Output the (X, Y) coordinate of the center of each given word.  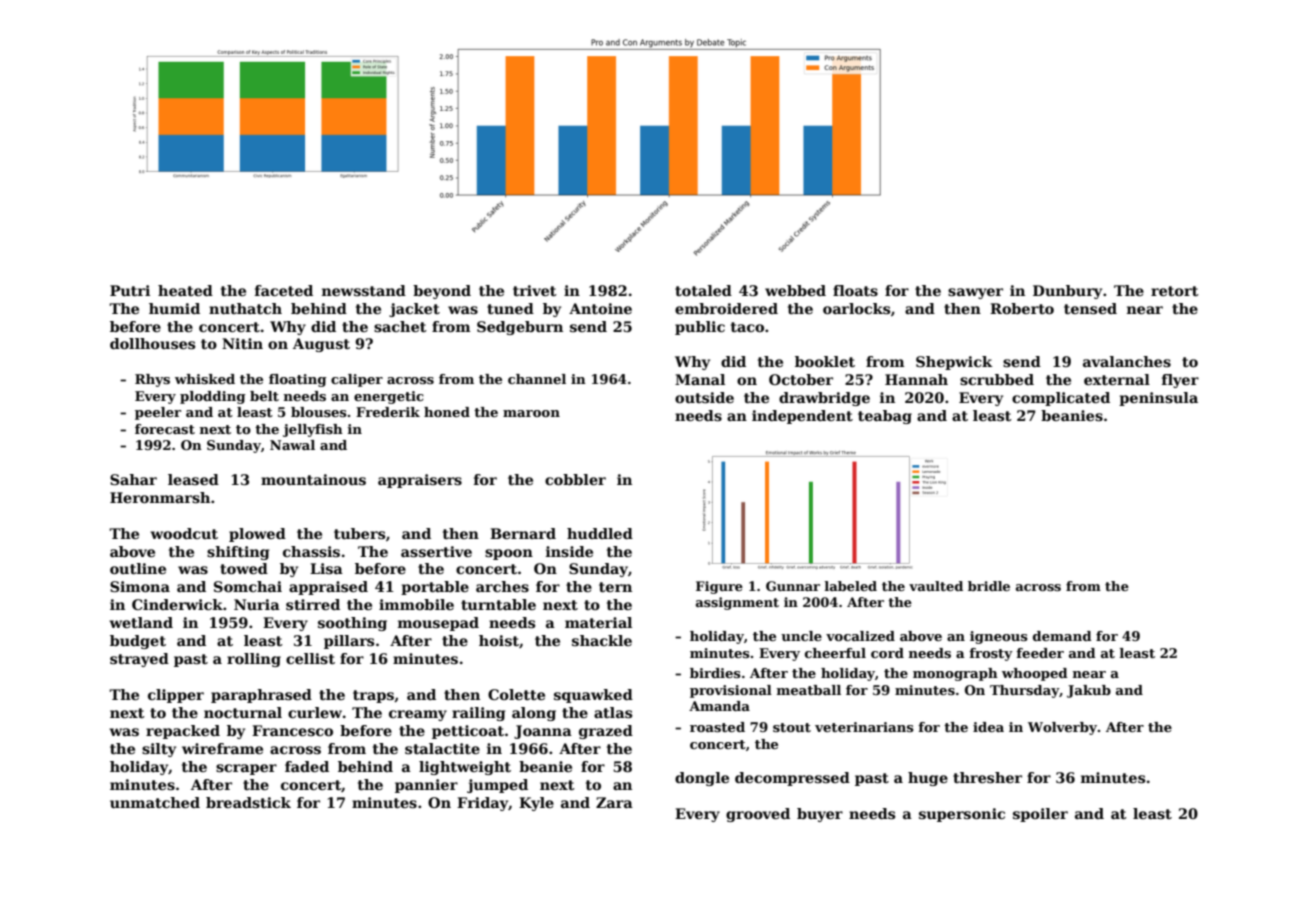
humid (174, 308)
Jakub (1089, 691)
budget (138, 642)
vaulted (936, 586)
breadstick (248, 802)
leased (193, 479)
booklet (825, 361)
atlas (613, 712)
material (598, 622)
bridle (989, 586)
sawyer (975, 293)
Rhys (152, 380)
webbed (795, 290)
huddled (600, 533)
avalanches (1127, 361)
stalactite (442, 748)
